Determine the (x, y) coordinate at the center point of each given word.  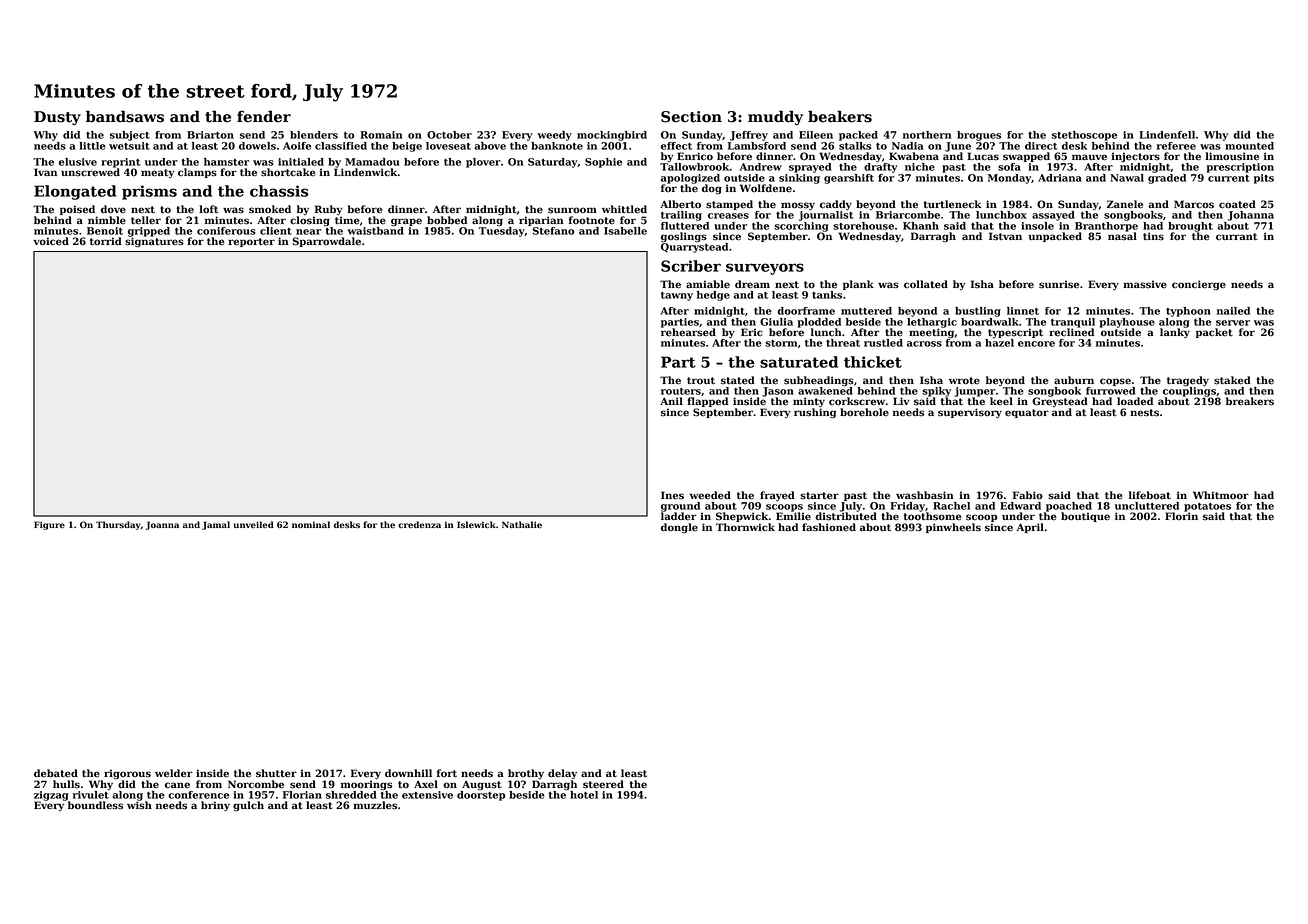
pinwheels (953, 528)
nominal (311, 524)
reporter (251, 242)
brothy (526, 774)
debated (56, 773)
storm (781, 343)
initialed (301, 162)
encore (1036, 344)
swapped (1026, 157)
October (449, 135)
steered (603, 784)
